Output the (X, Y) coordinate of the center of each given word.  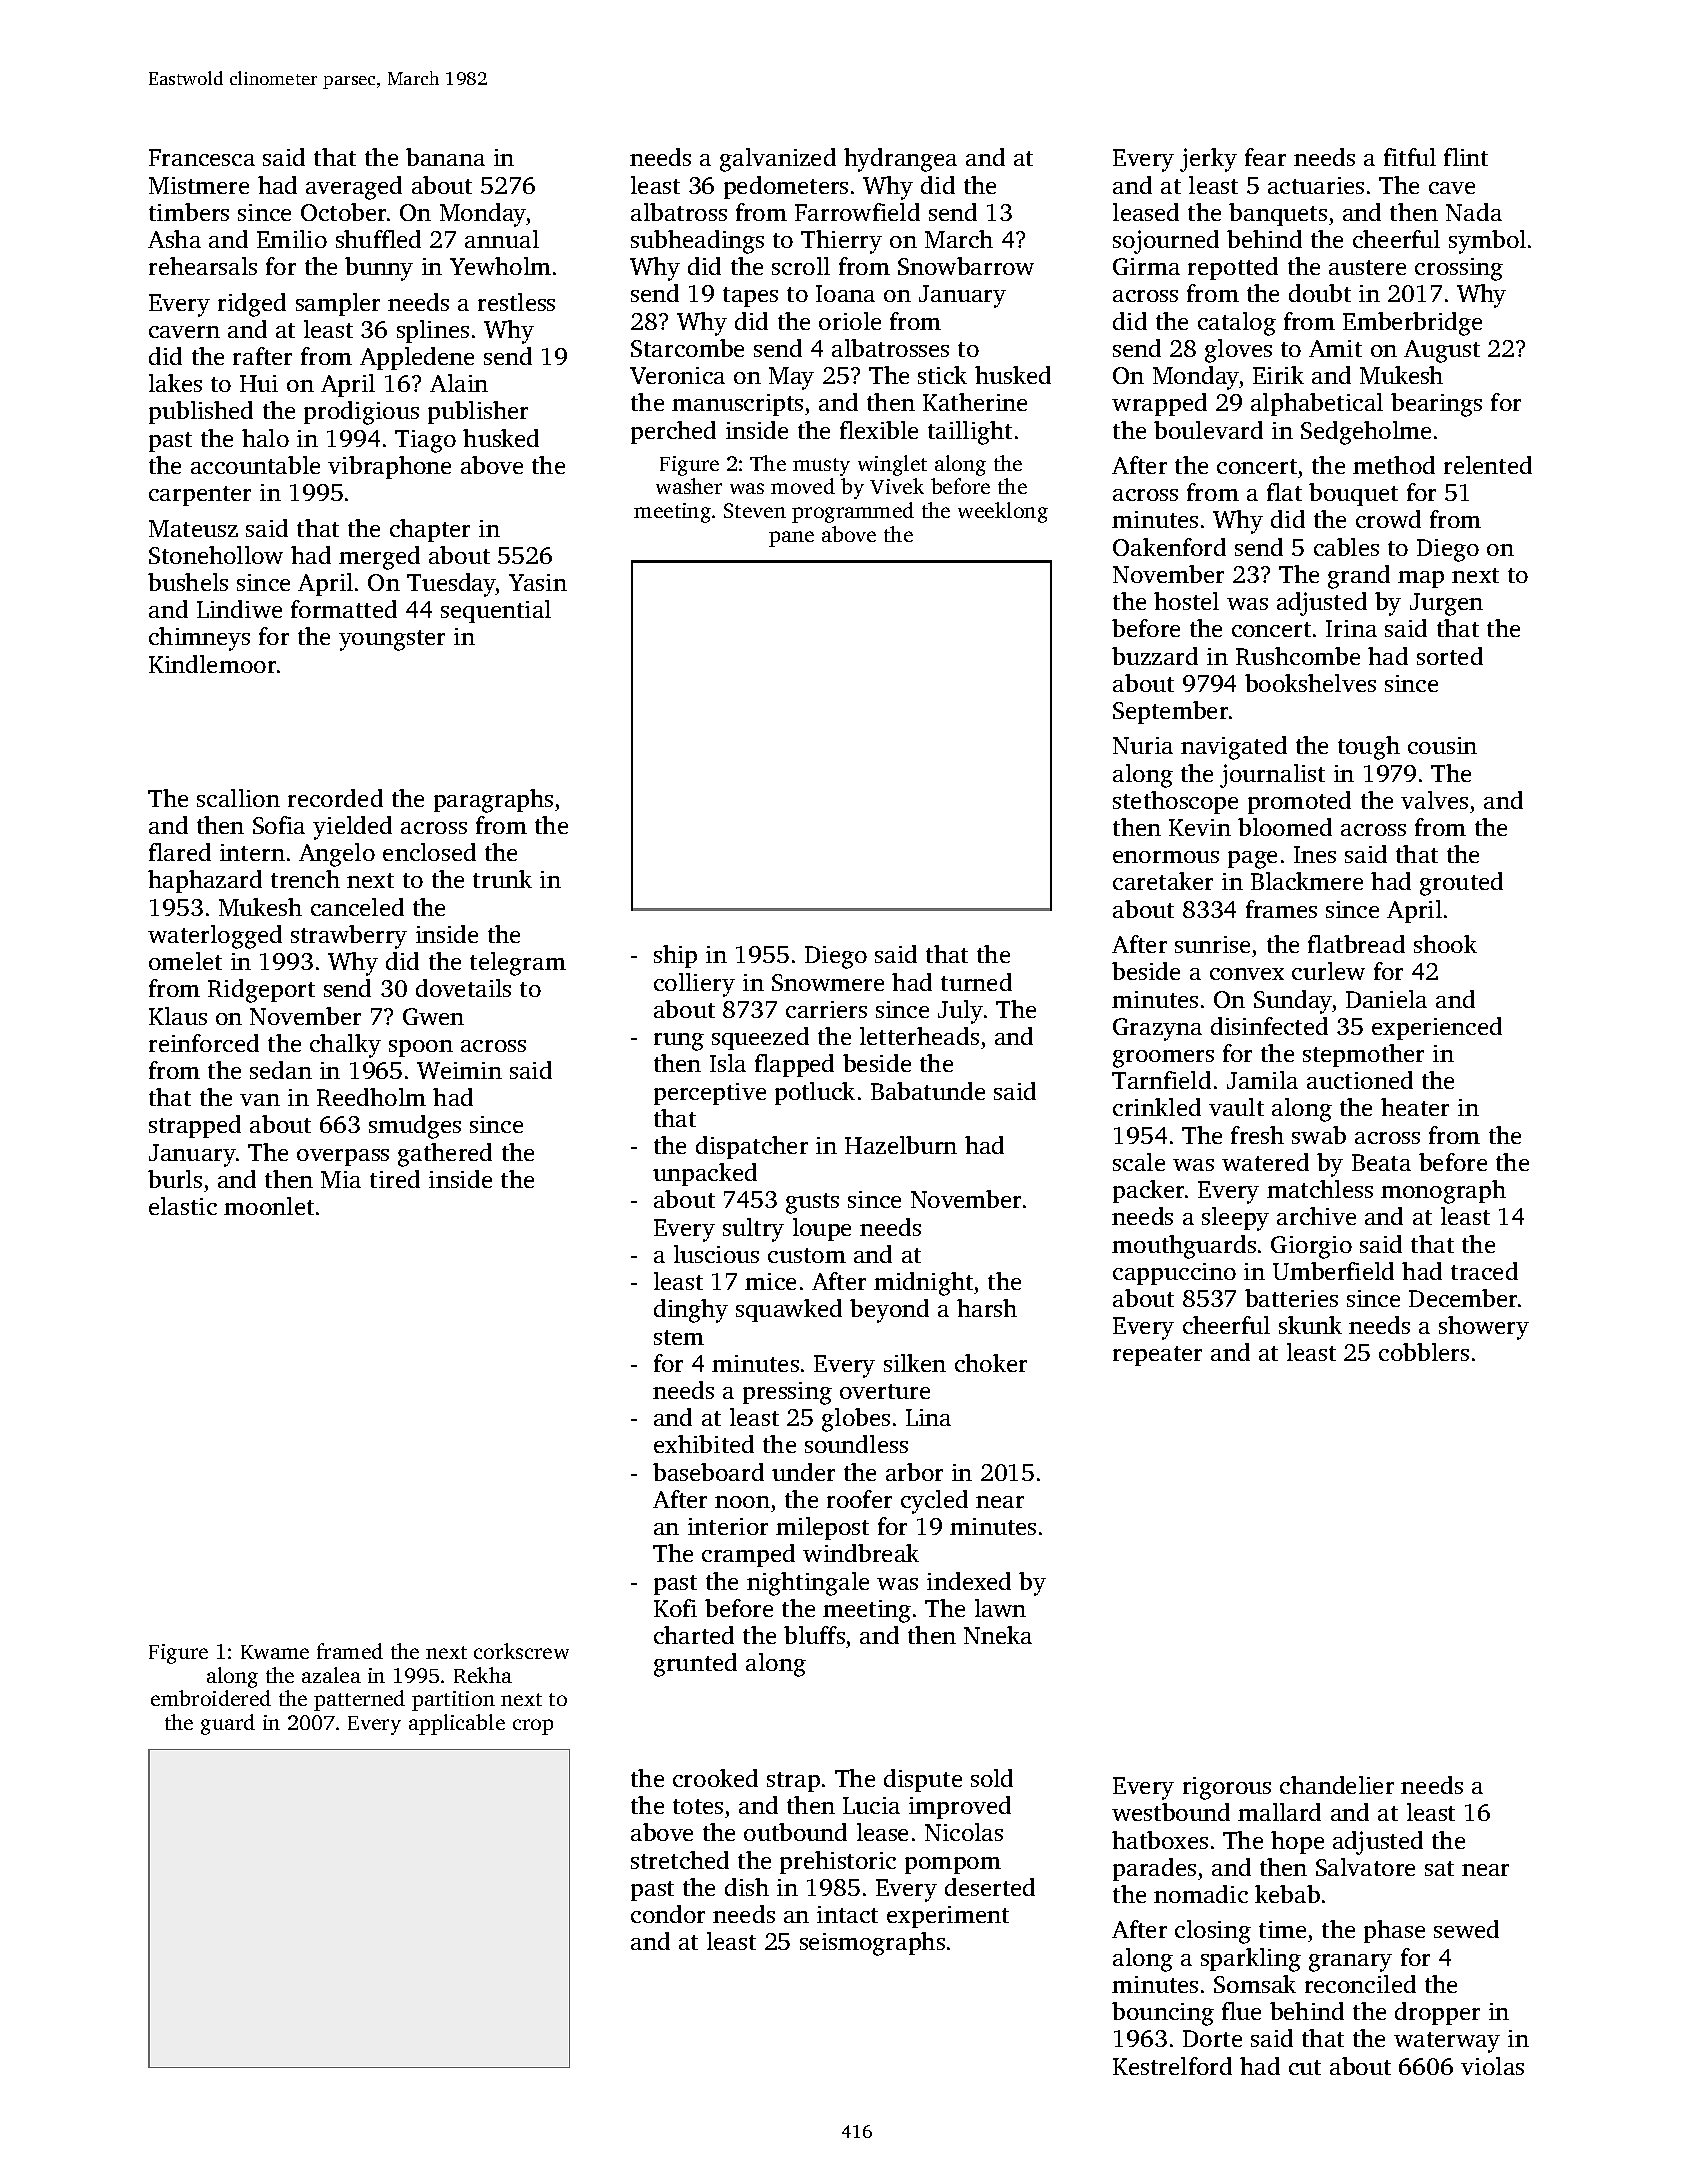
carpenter (200, 496)
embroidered (211, 1698)
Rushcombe (1298, 656)
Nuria (1143, 745)
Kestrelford (1172, 2066)
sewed (1466, 1929)
